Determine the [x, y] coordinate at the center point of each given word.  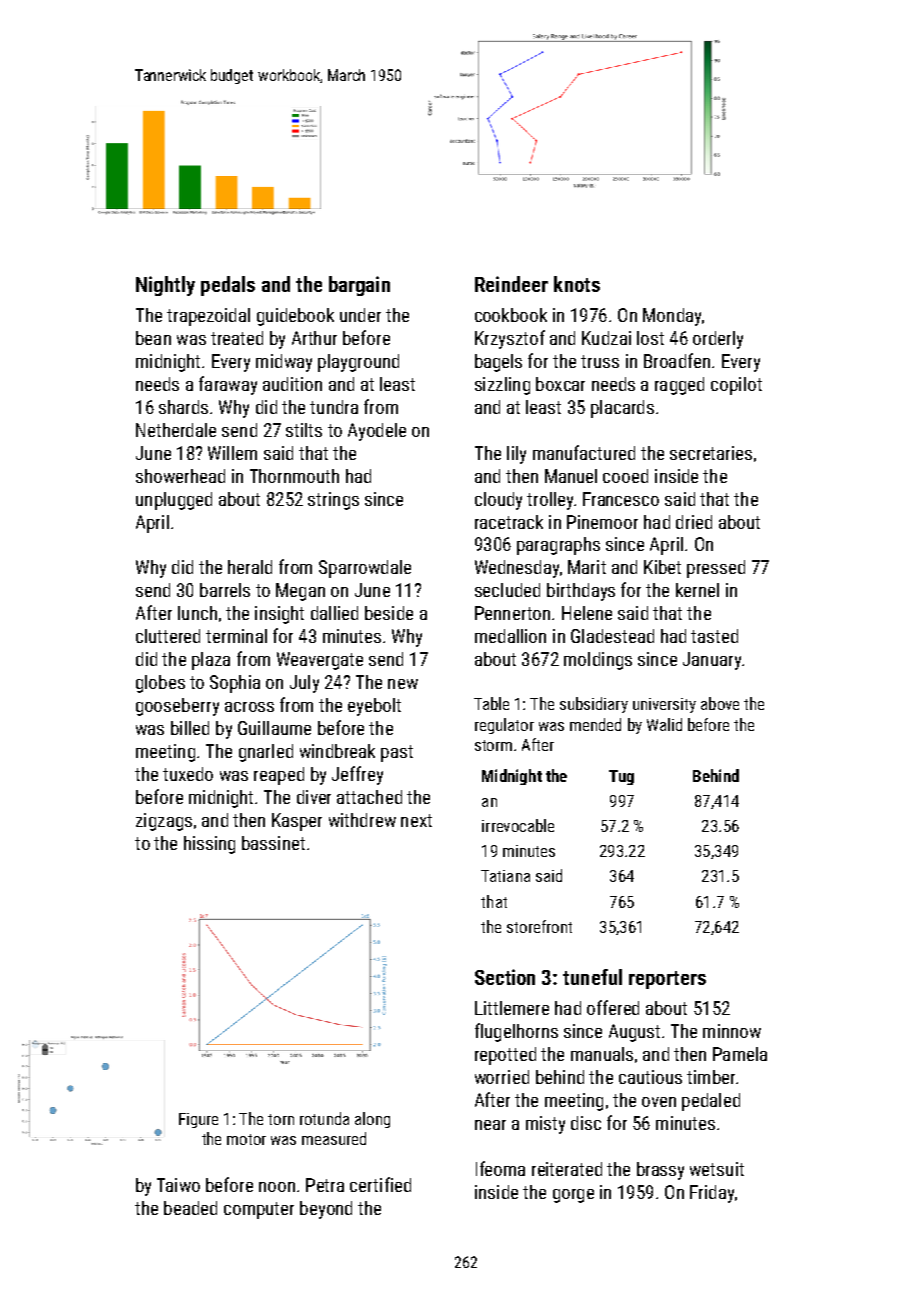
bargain [359, 286]
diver [314, 797]
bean [153, 338]
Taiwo [178, 1185]
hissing [209, 845]
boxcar [560, 384]
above [720, 703]
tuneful [592, 977]
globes [160, 684]
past [397, 753]
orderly [718, 340]
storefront [539, 926]
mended [595, 724]
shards [183, 407]
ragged [679, 386]
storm [493, 745]
